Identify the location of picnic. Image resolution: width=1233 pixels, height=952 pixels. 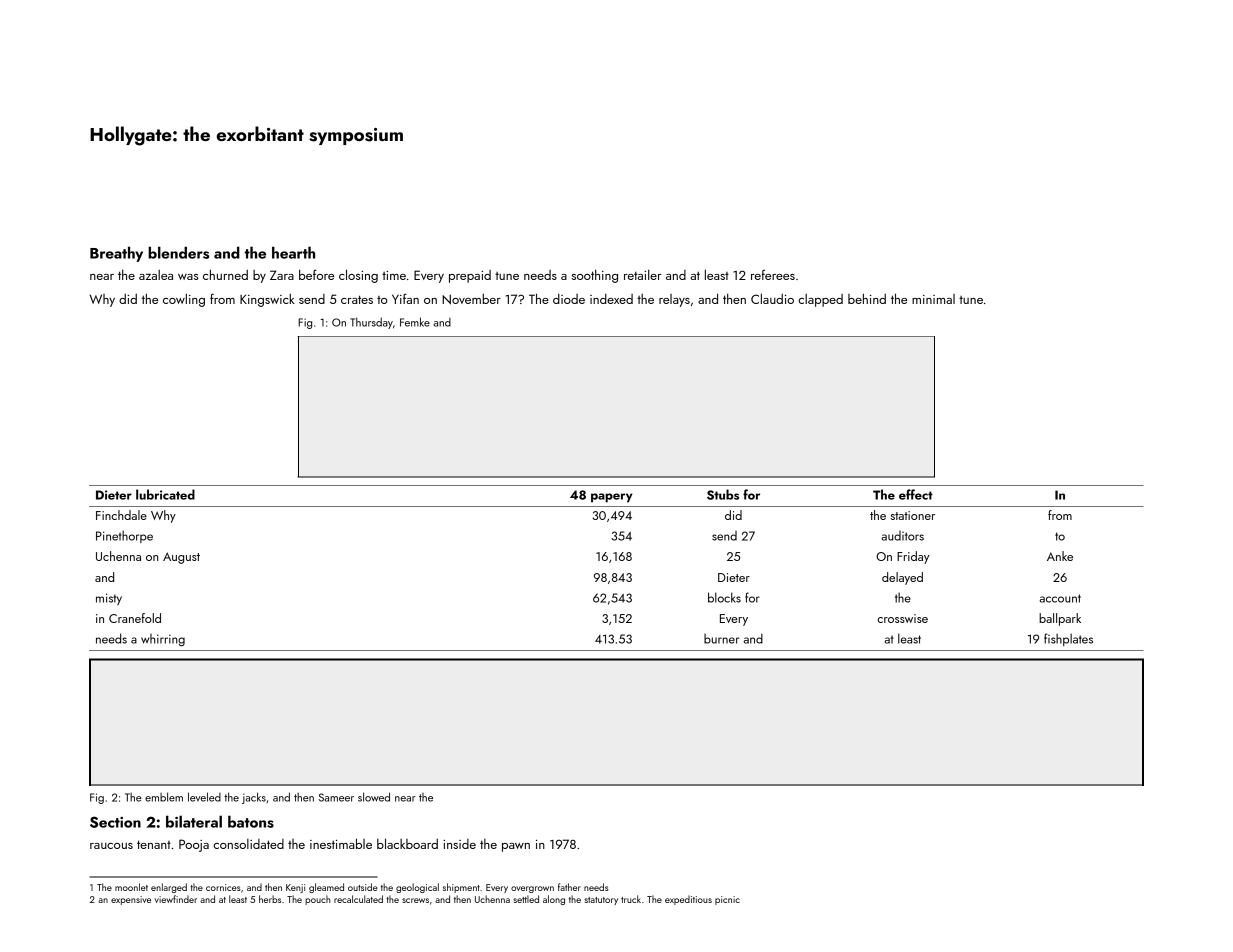
(727, 900).
